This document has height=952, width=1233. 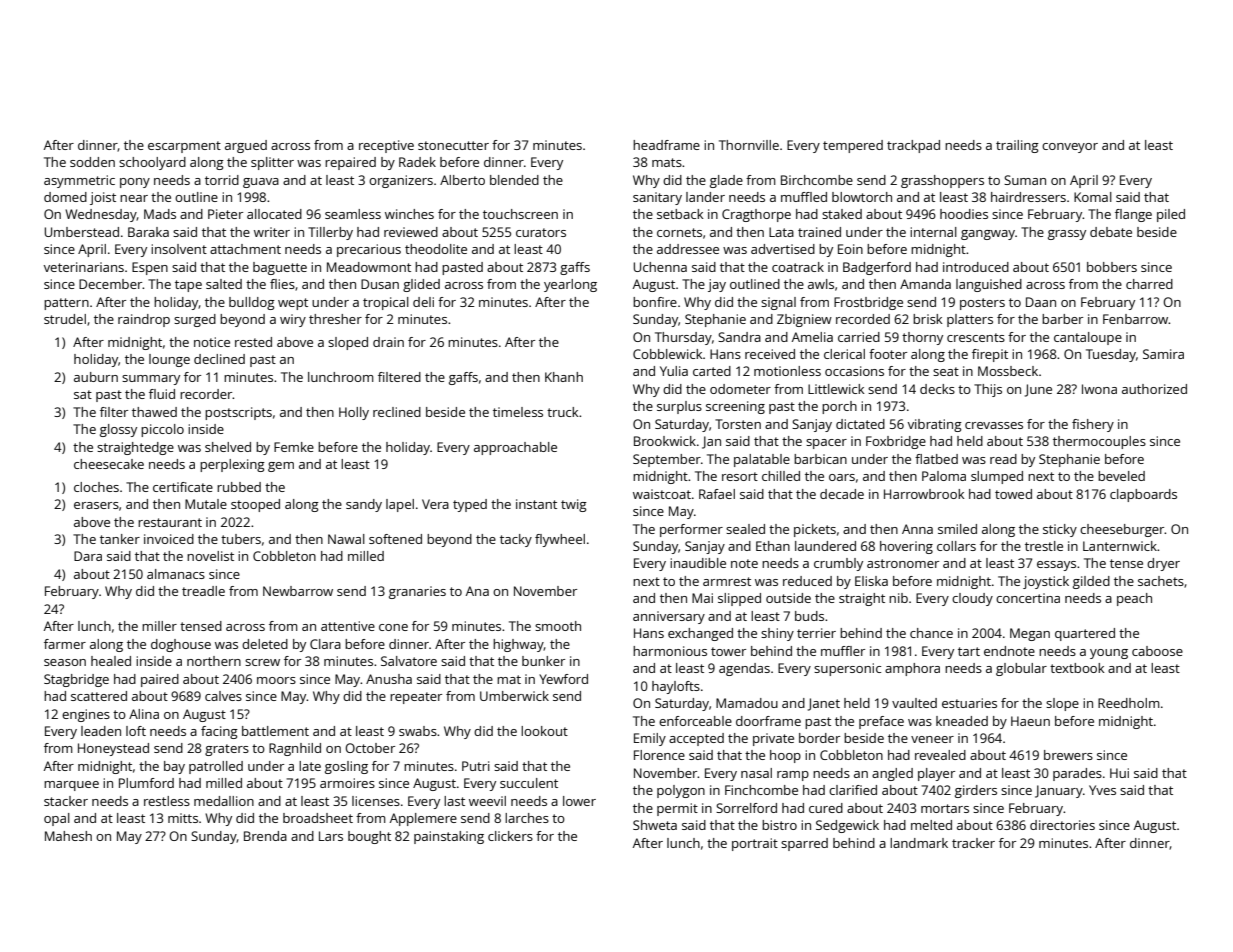 What do you see at coordinates (1171, 215) in the document?
I see `piled` at bounding box center [1171, 215].
